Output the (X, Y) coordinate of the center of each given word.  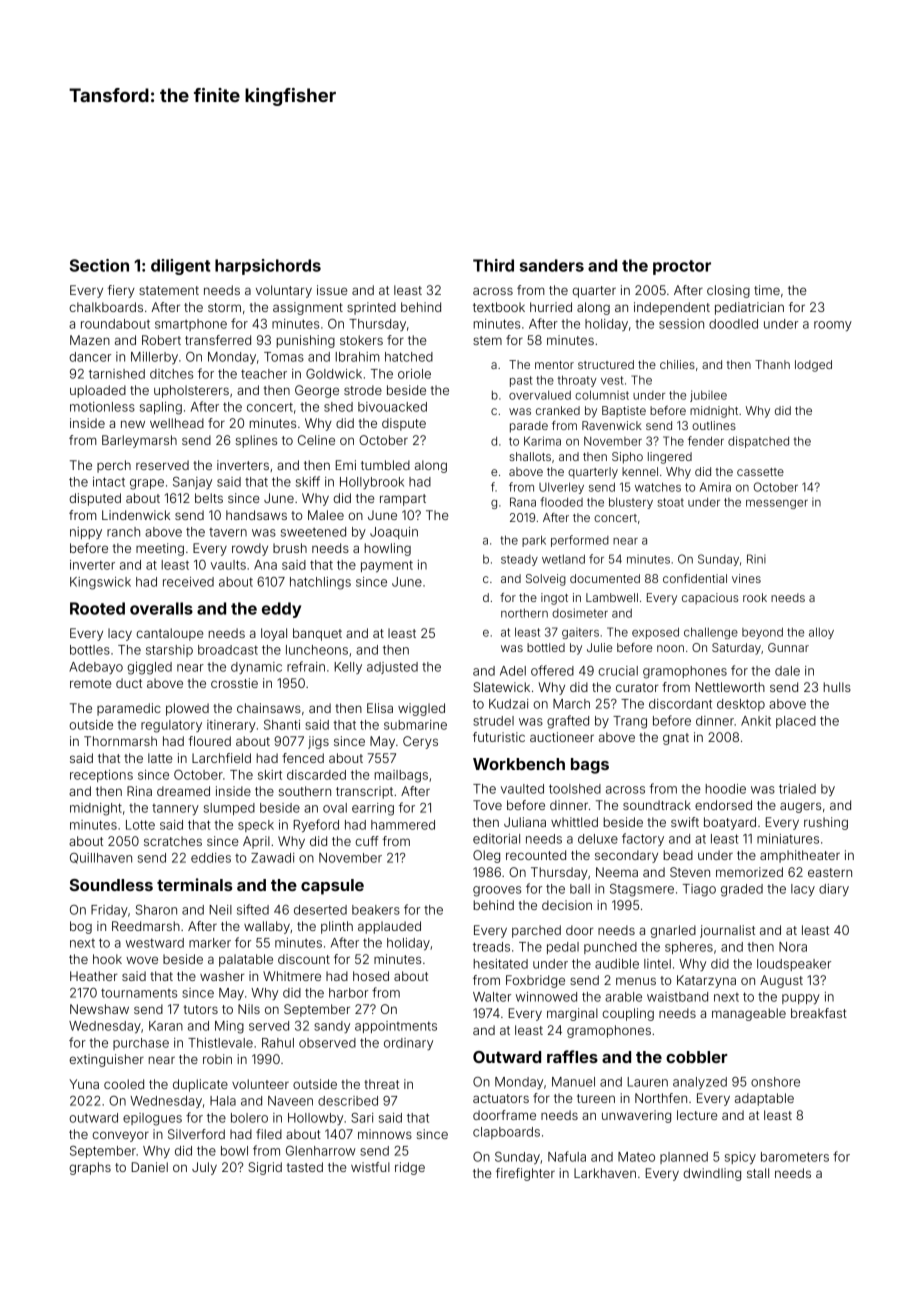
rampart (403, 500)
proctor (682, 267)
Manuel (573, 1082)
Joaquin (394, 533)
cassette (760, 472)
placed (796, 722)
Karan (166, 1026)
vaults (228, 565)
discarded (316, 775)
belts (209, 498)
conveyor (120, 1136)
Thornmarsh (120, 741)
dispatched (758, 442)
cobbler (697, 1057)
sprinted (371, 308)
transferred (218, 340)
